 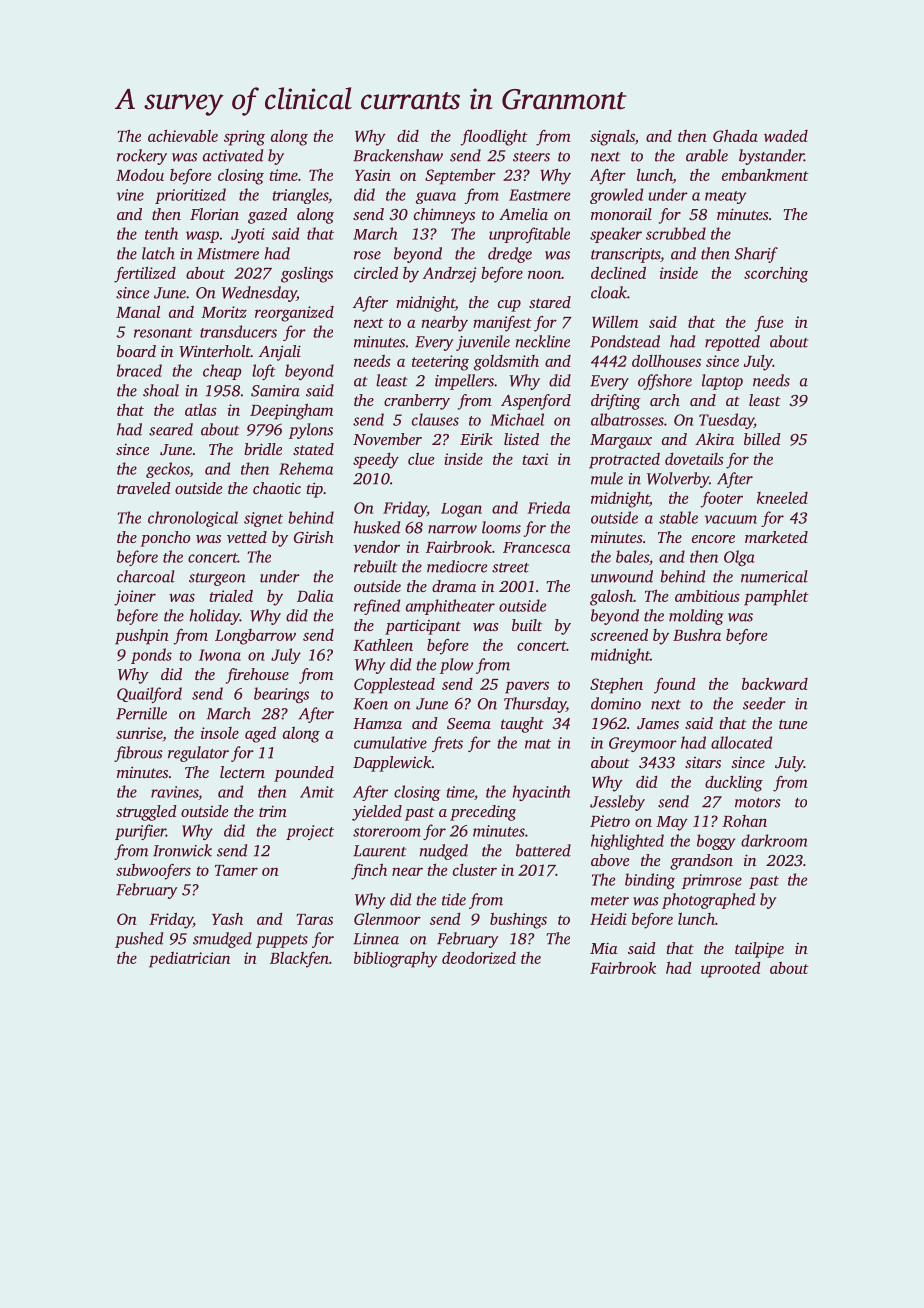 I want to click on fuse, so click(x=768, y=324).
